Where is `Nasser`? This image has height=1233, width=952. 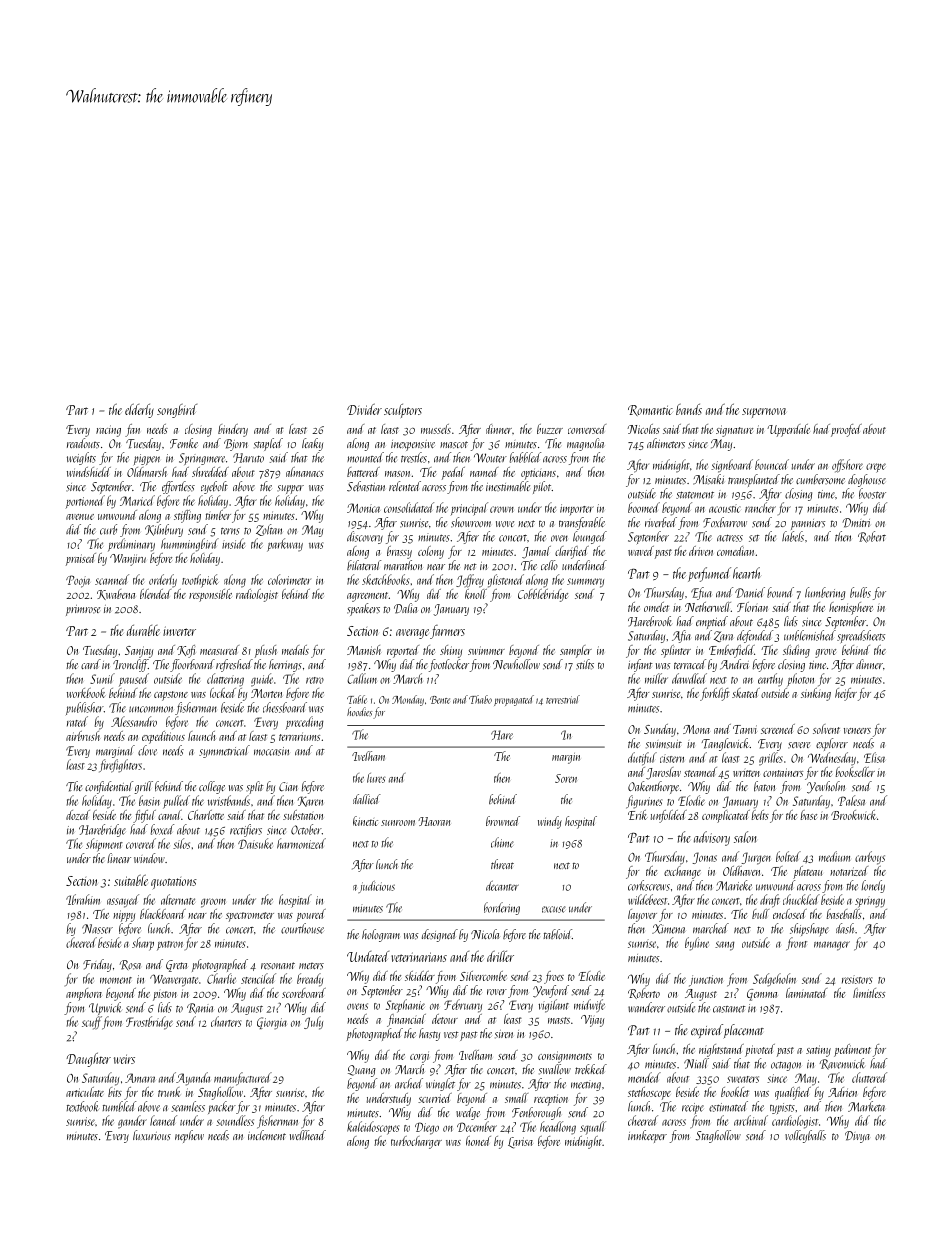
Nasser is located at coordinates (97, 929).
